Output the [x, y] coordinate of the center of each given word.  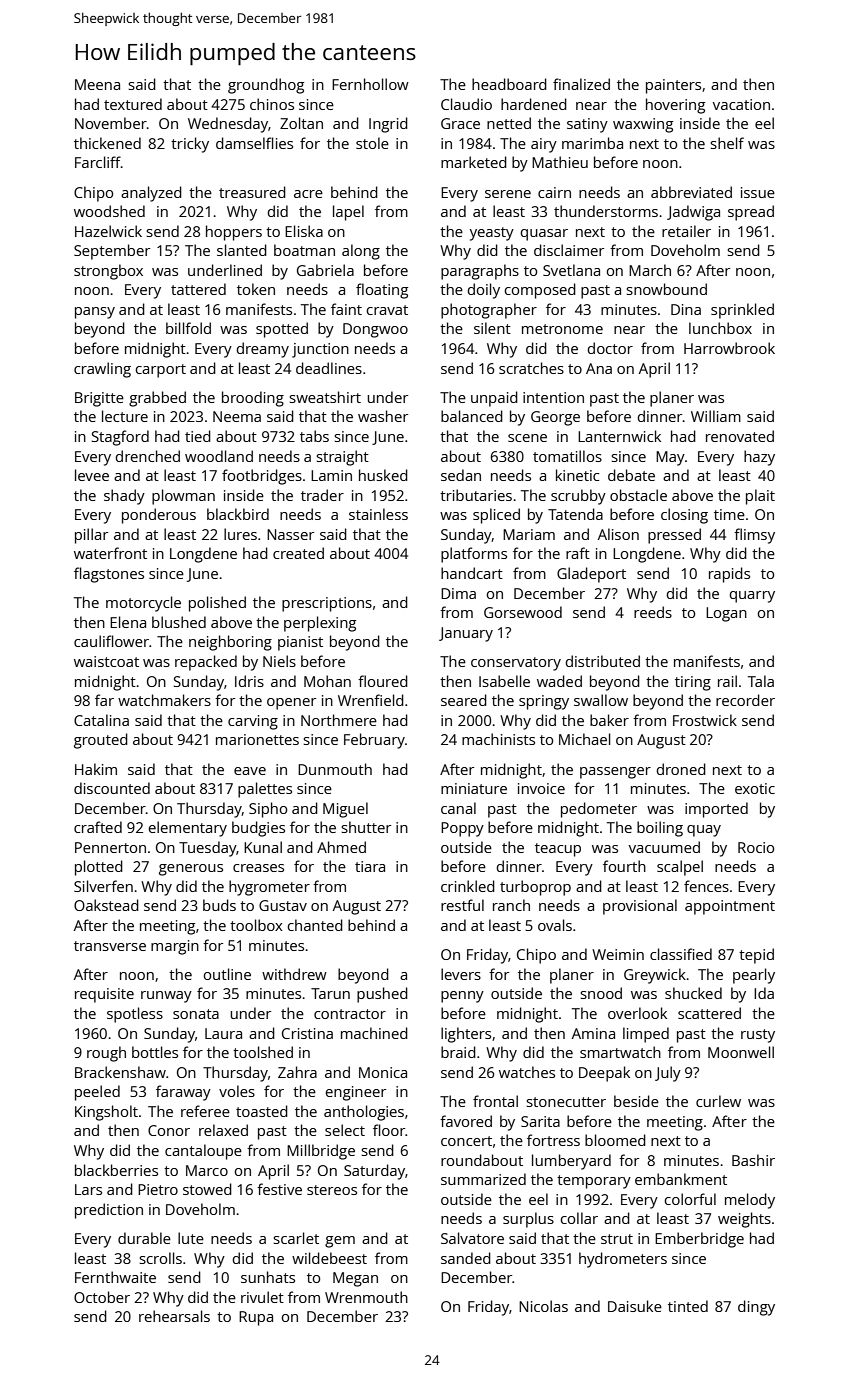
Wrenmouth [366, 1297]
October [102, 1297]
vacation [741, 104]
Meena [97, 84]
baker [609, 720]
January [466, 634]
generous [191, 870]
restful [462, 905]
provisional [640, 907]
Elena [128, 622]
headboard [509, 84]
